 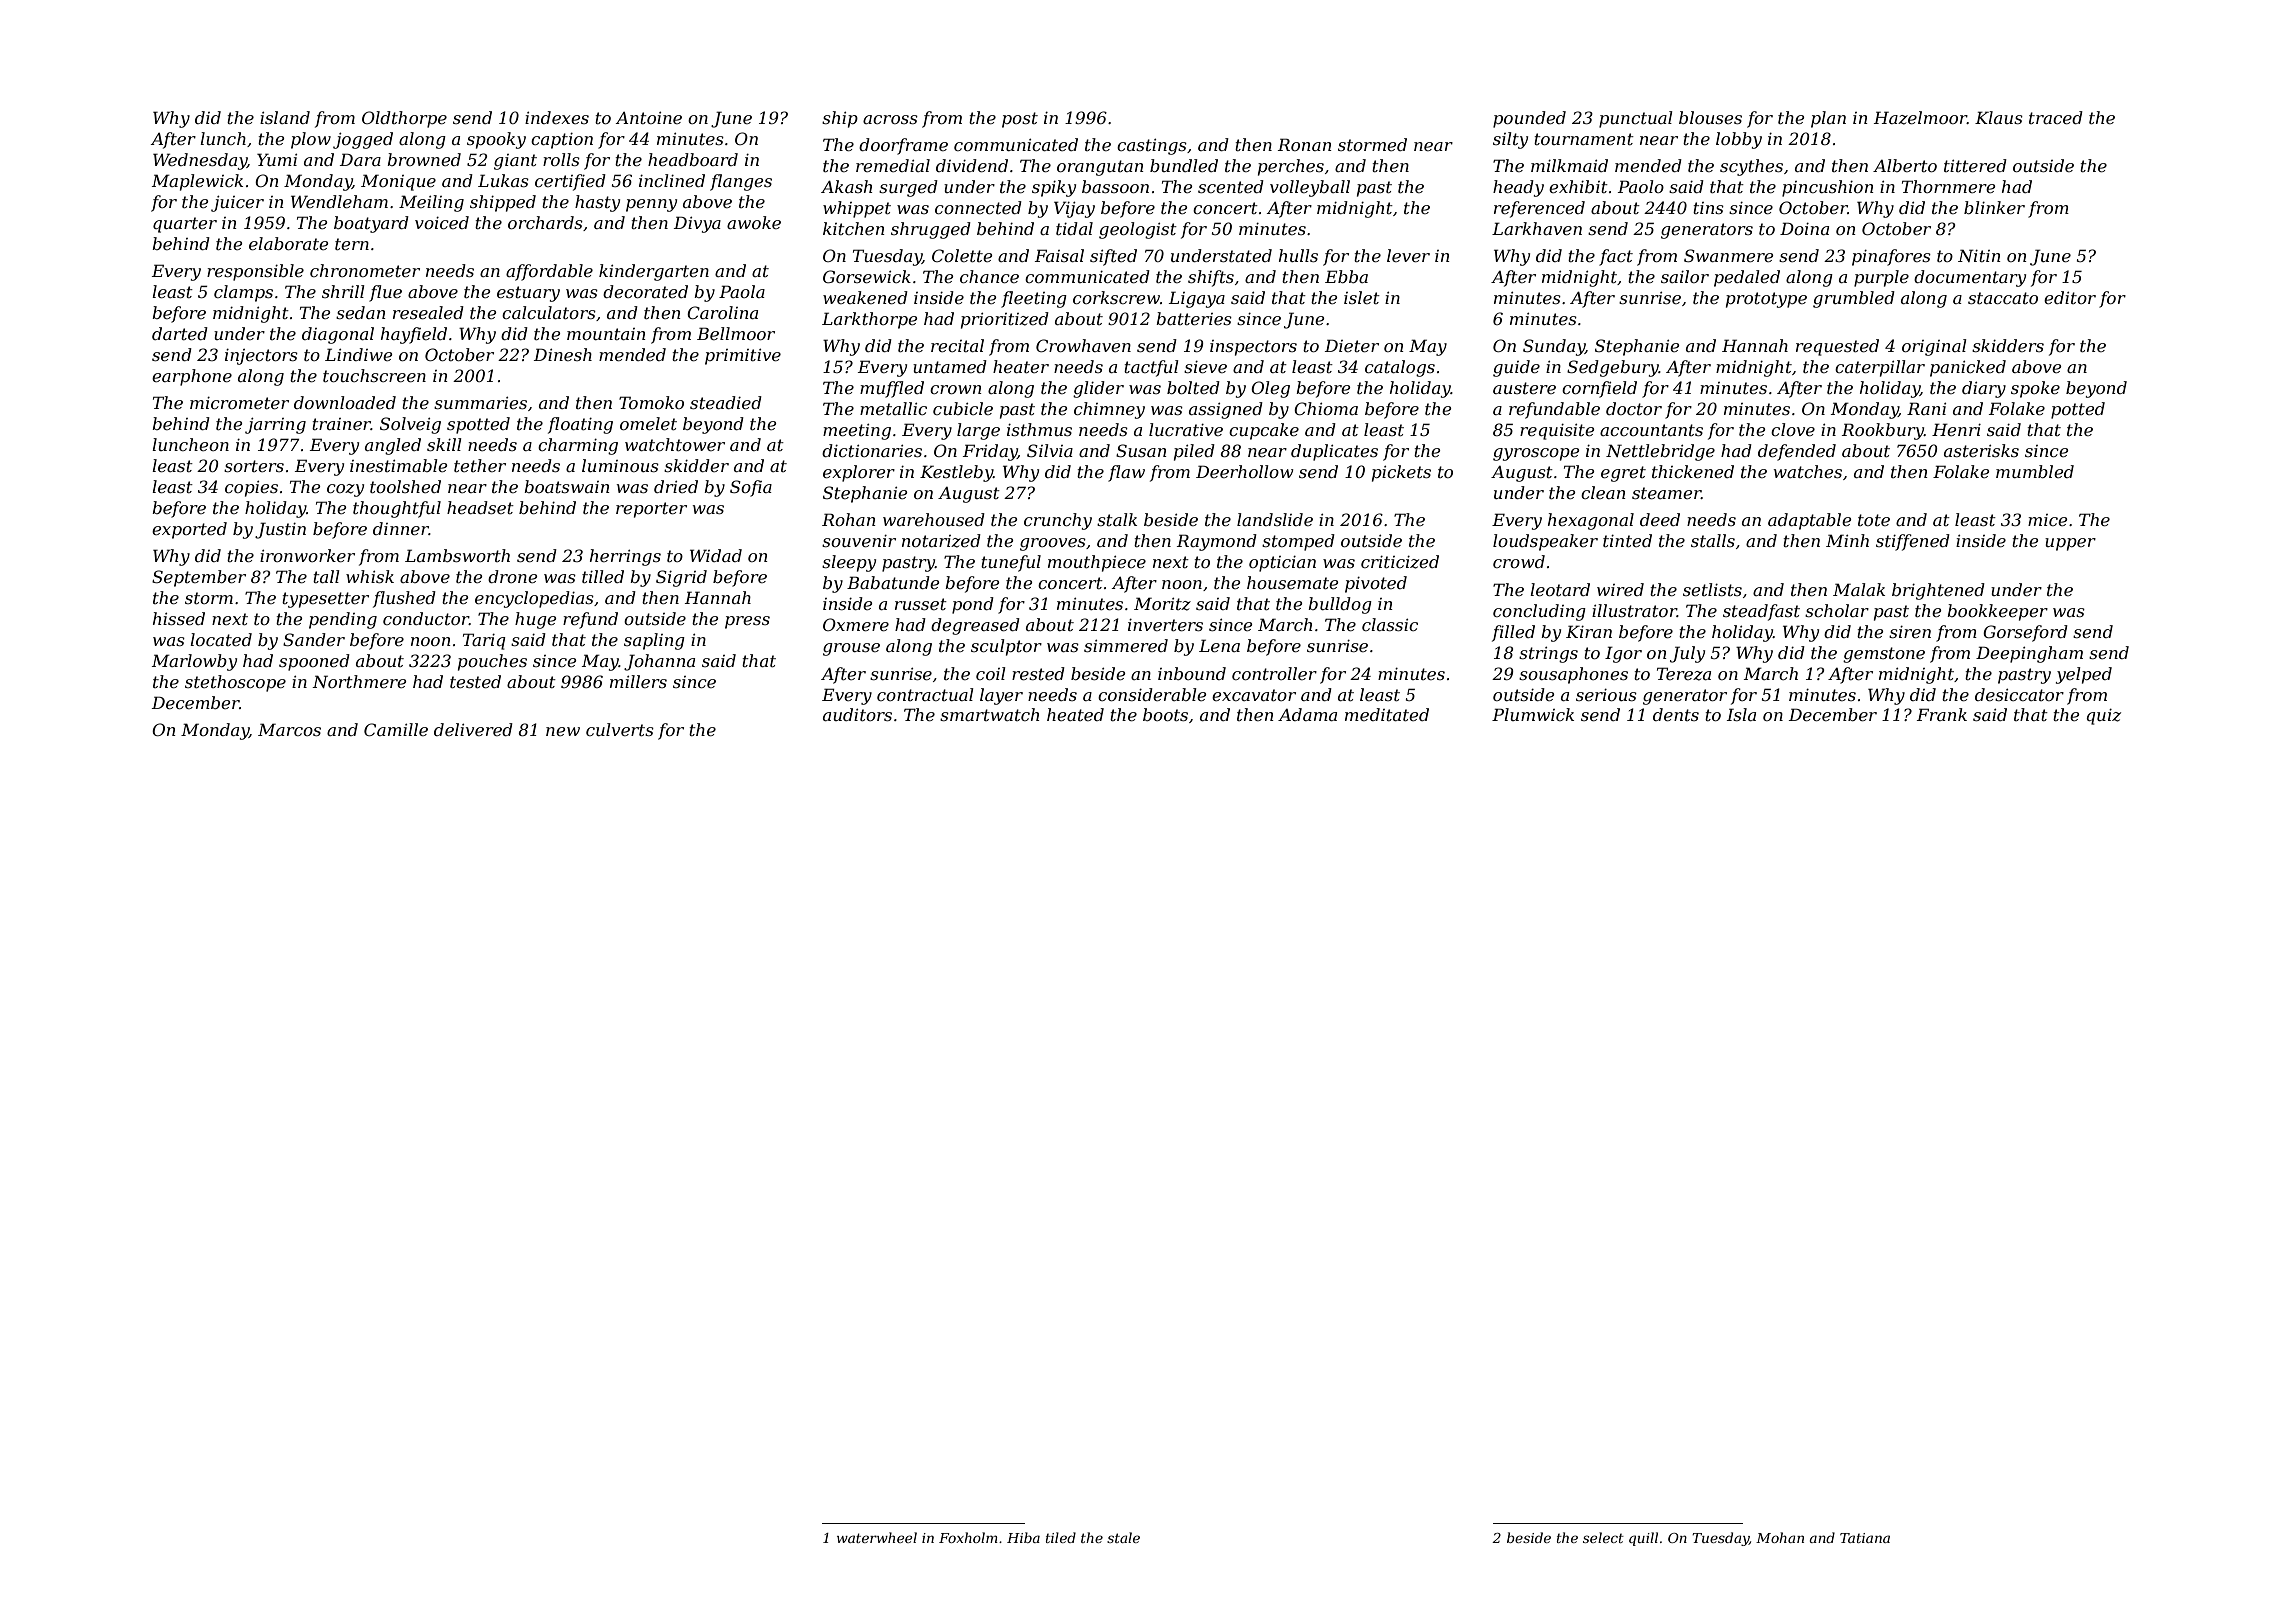 What do you see at coordinates (1075, 714) in the page?
I see `heated` at bounding box center [1075, 714].
